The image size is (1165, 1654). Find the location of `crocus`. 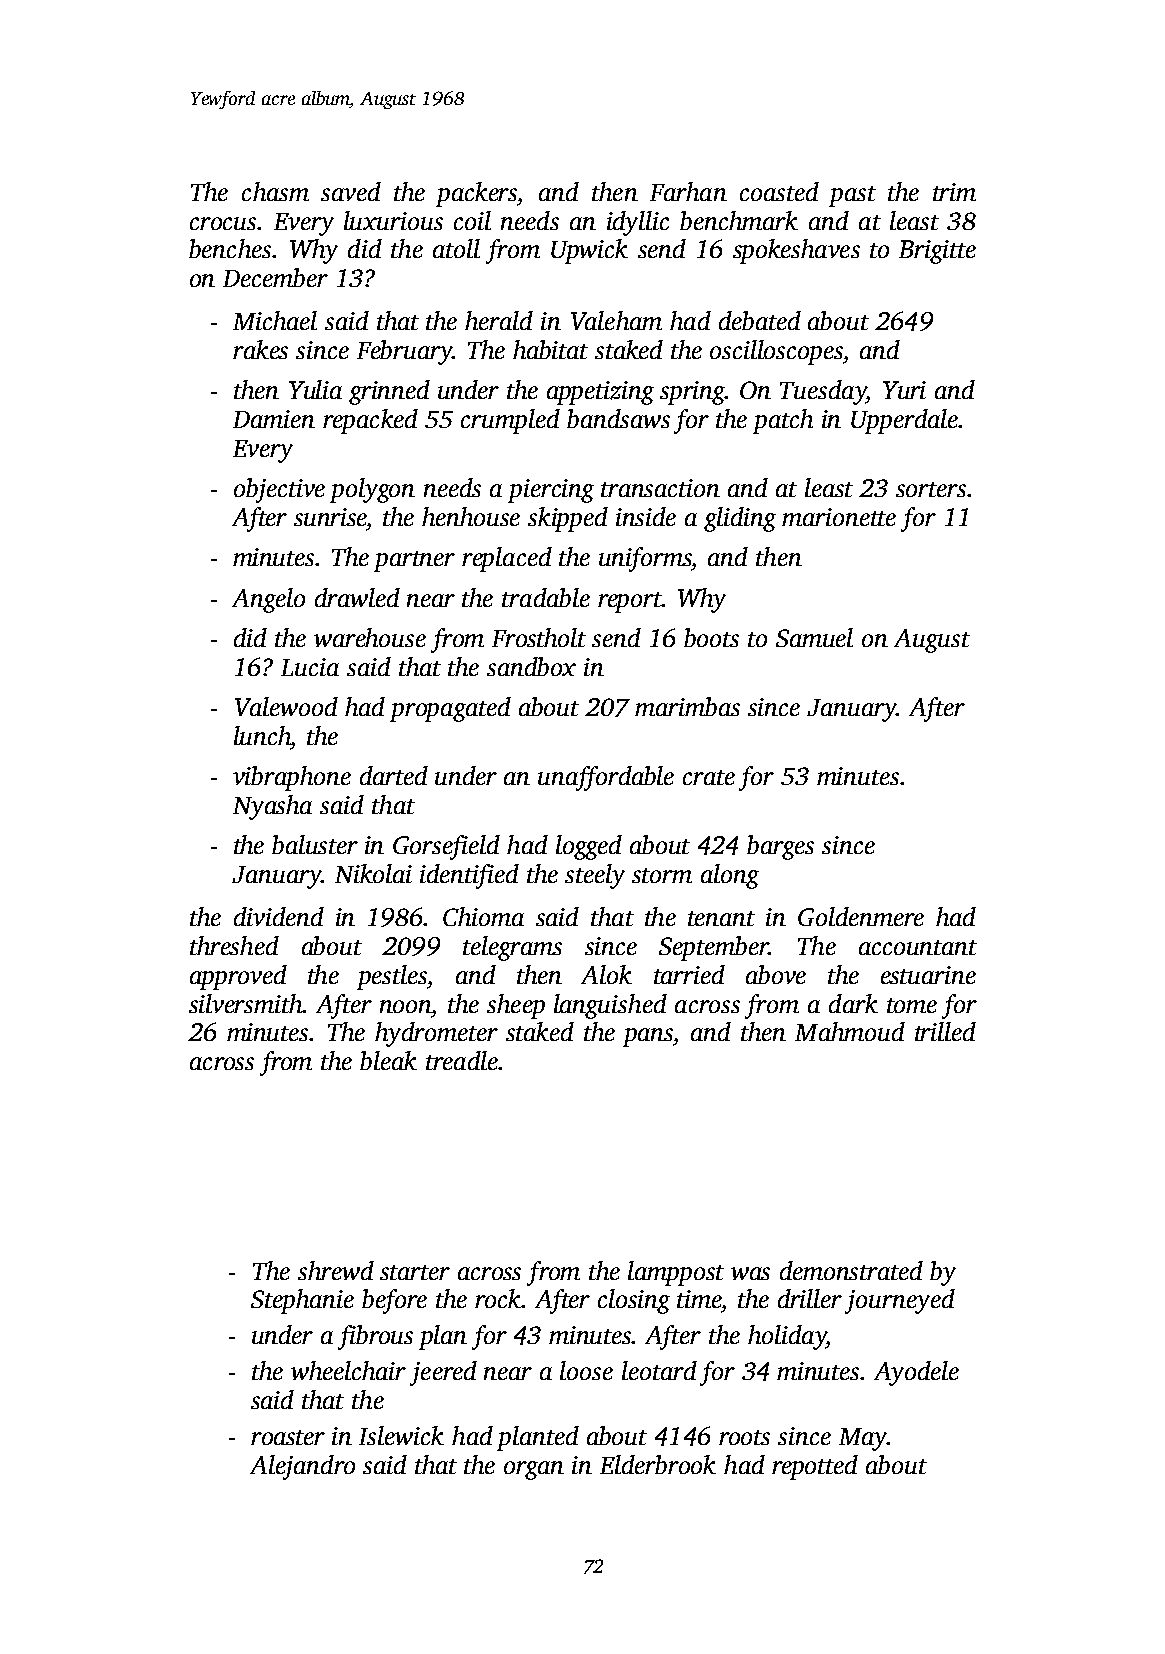

crocus is located at coordinates (223, 223).
